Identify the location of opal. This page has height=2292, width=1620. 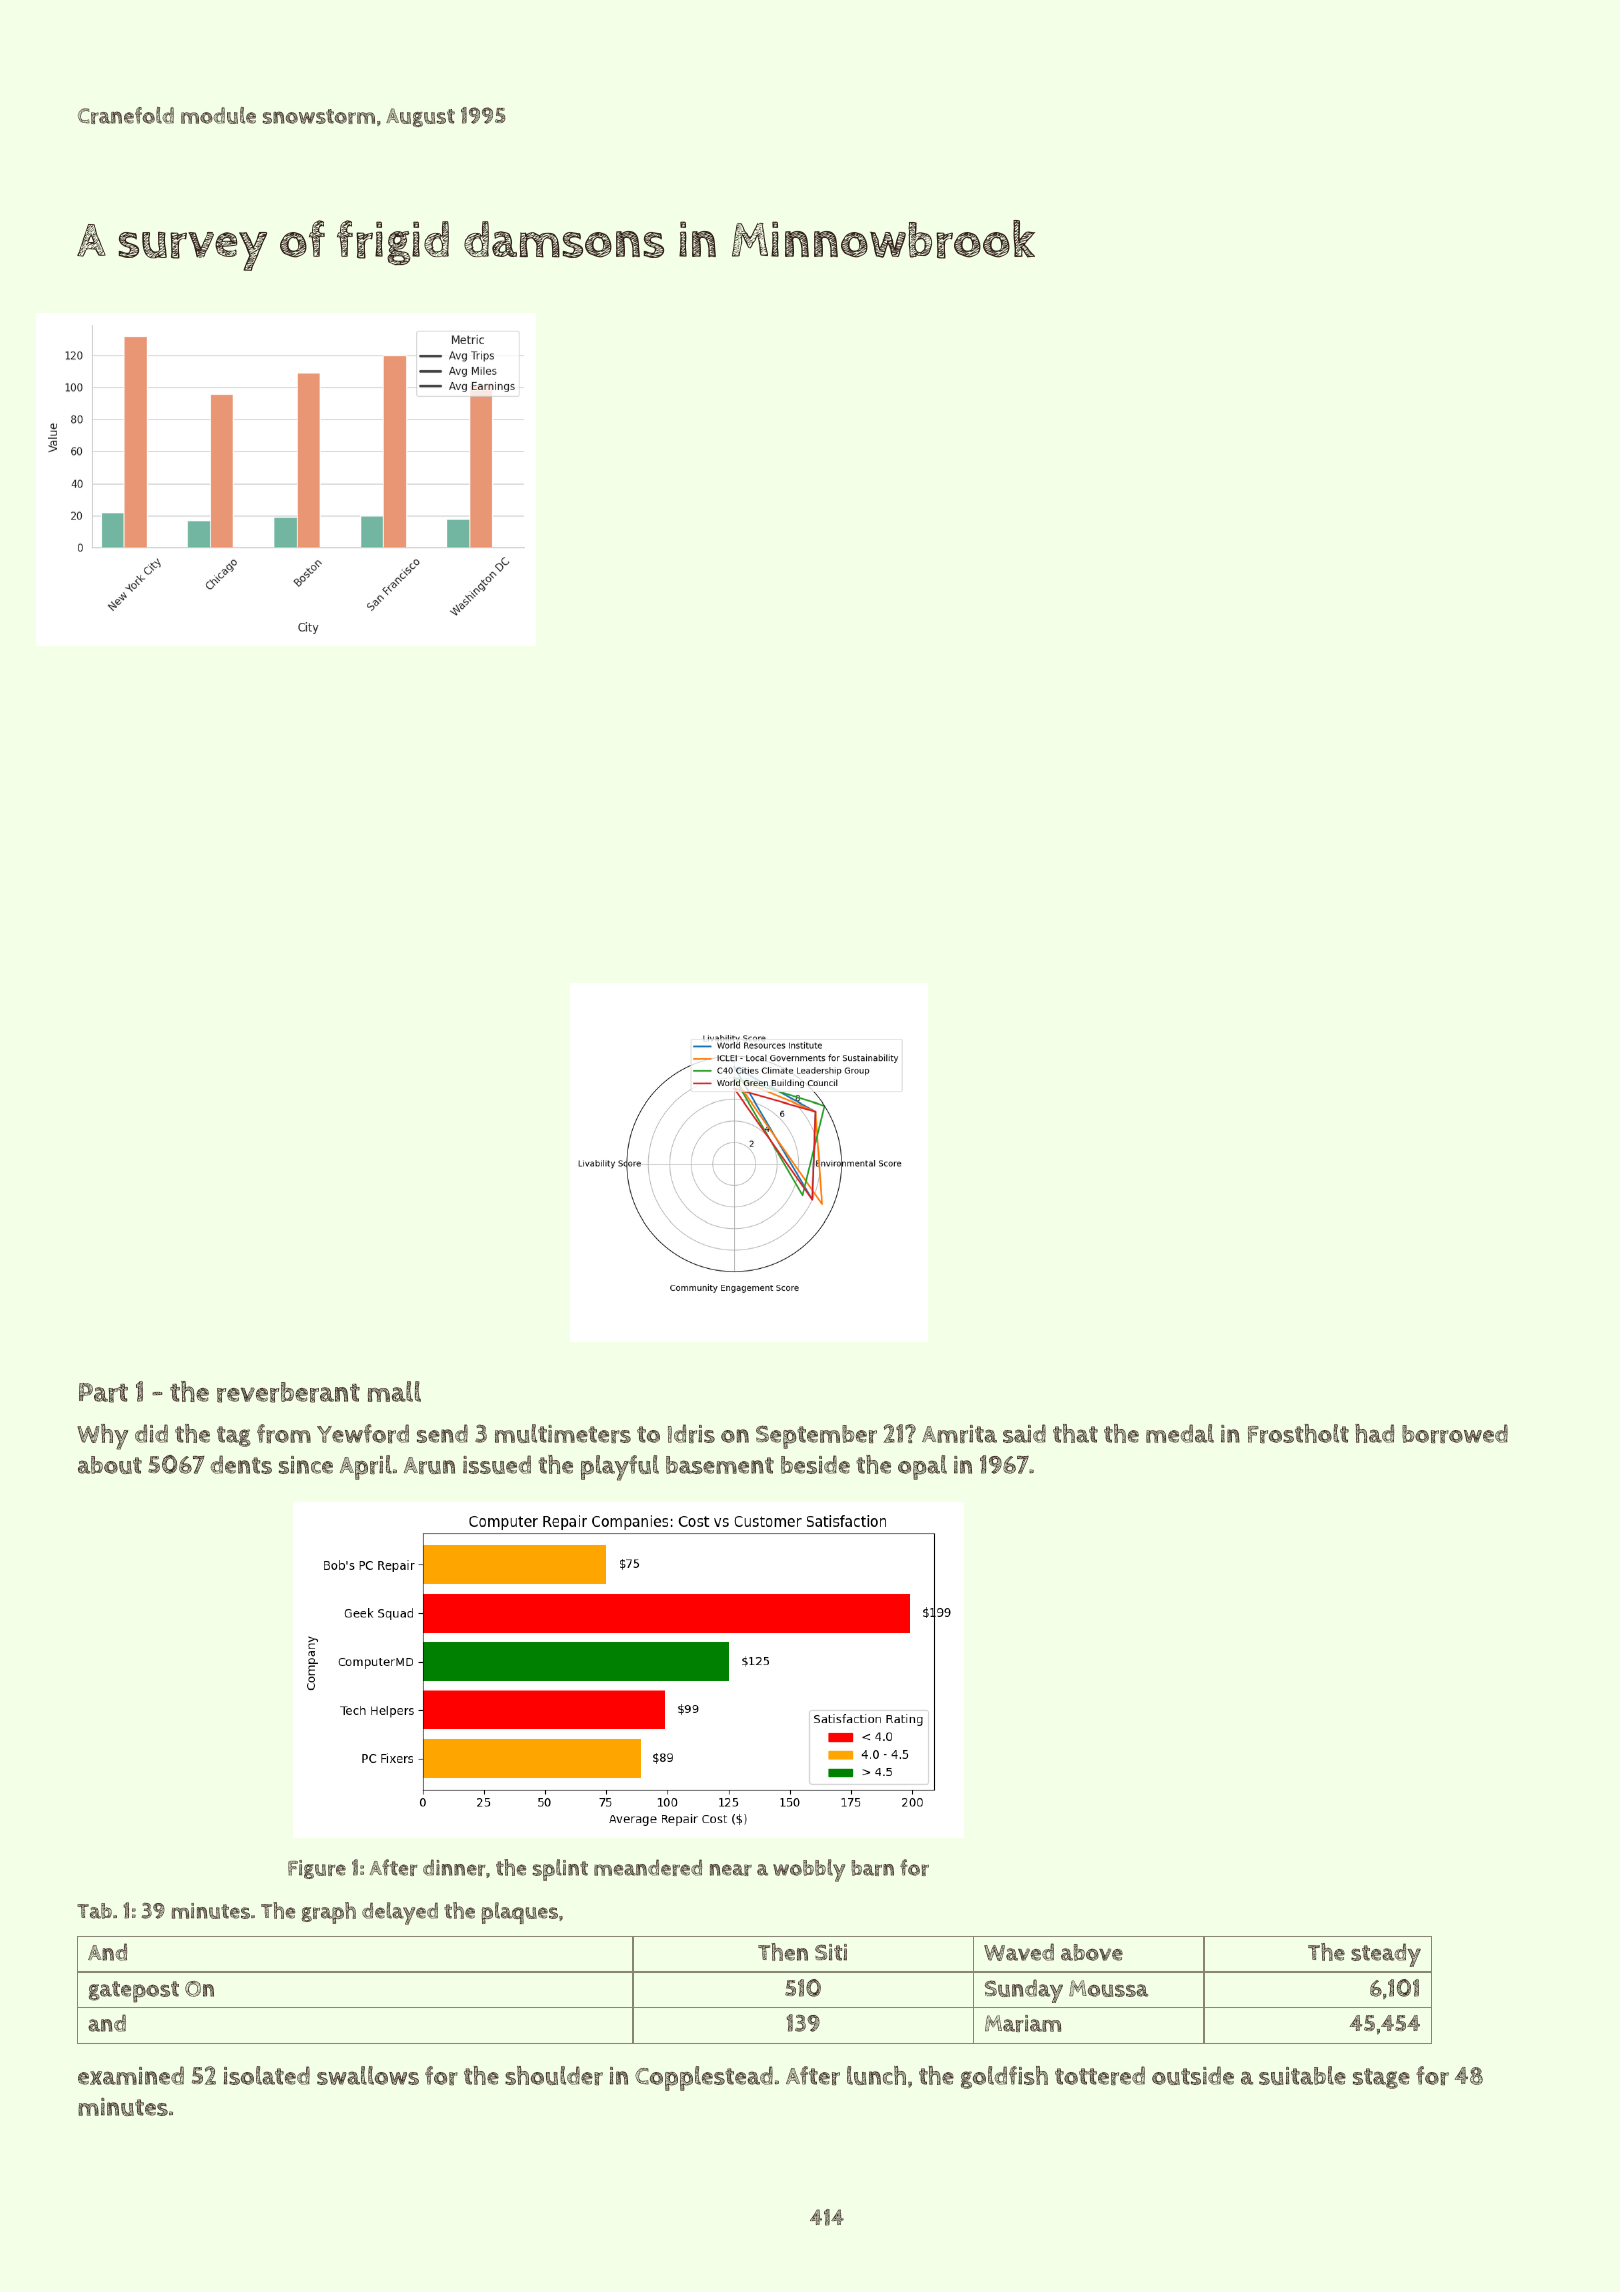
(922, 1467).
